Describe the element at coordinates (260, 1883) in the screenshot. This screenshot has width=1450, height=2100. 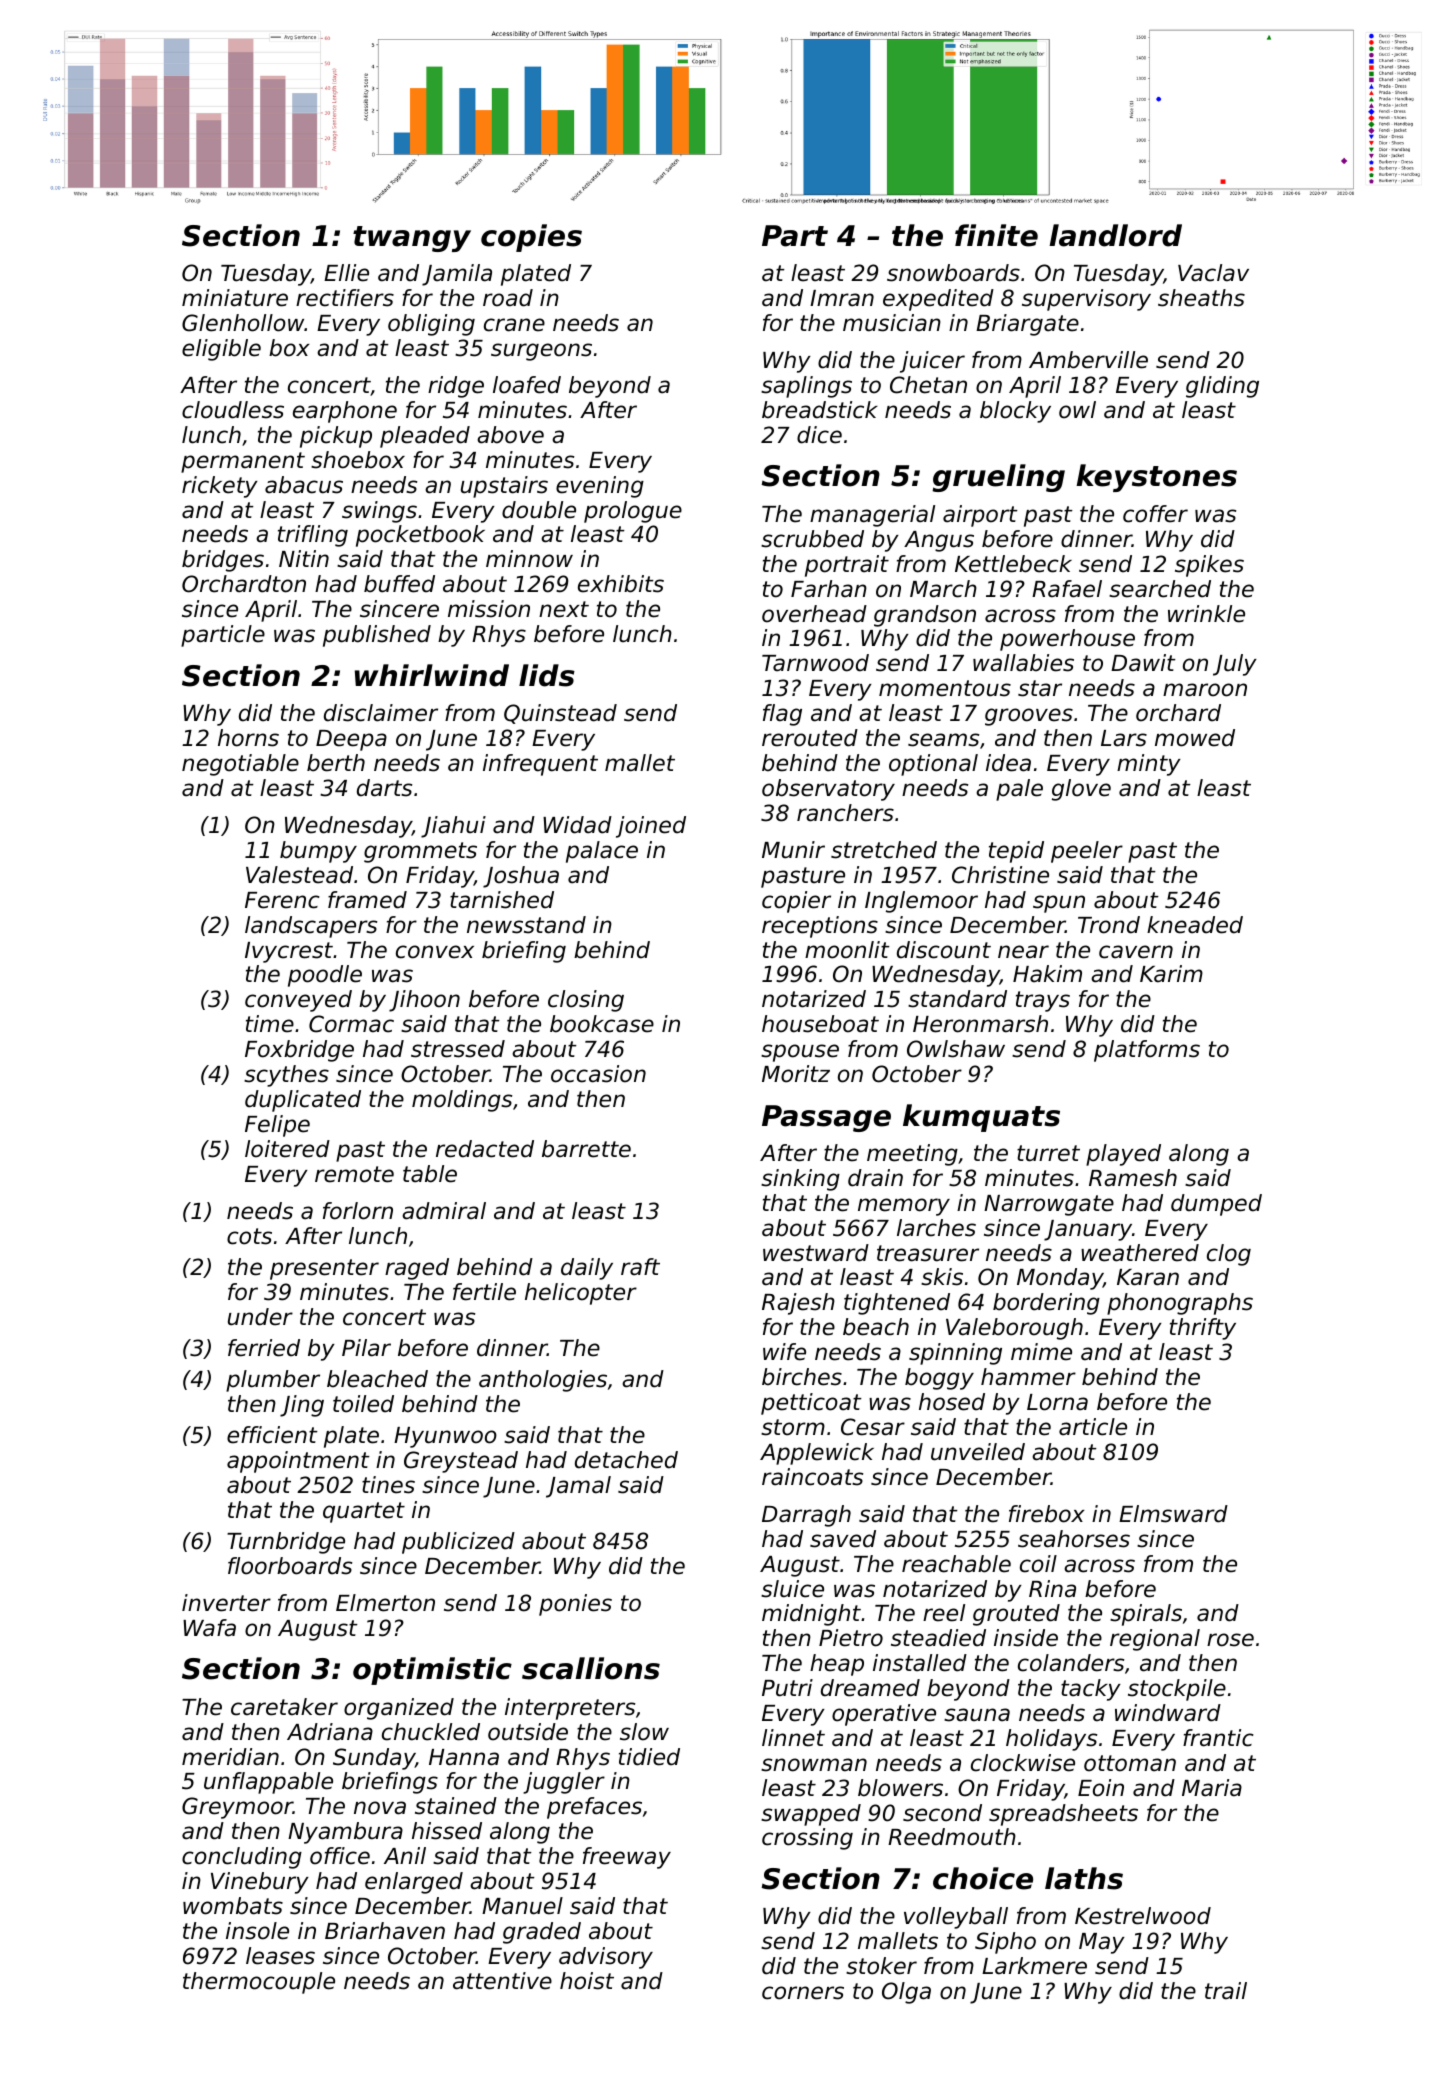
I see `Vinebury` at that location.
